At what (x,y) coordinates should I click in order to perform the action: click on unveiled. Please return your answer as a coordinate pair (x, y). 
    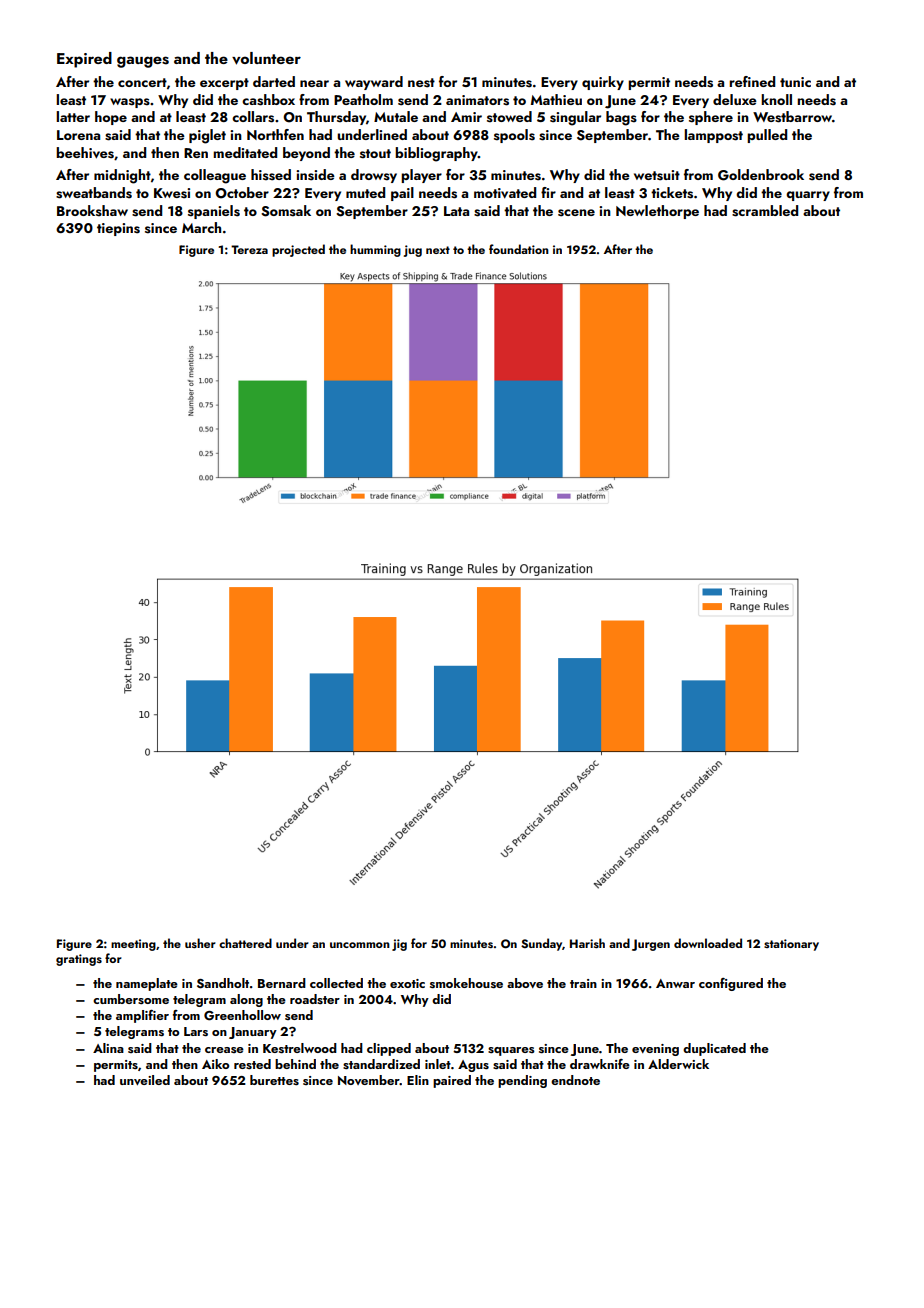
    Looking at the image, I should click on (145, 1080).
